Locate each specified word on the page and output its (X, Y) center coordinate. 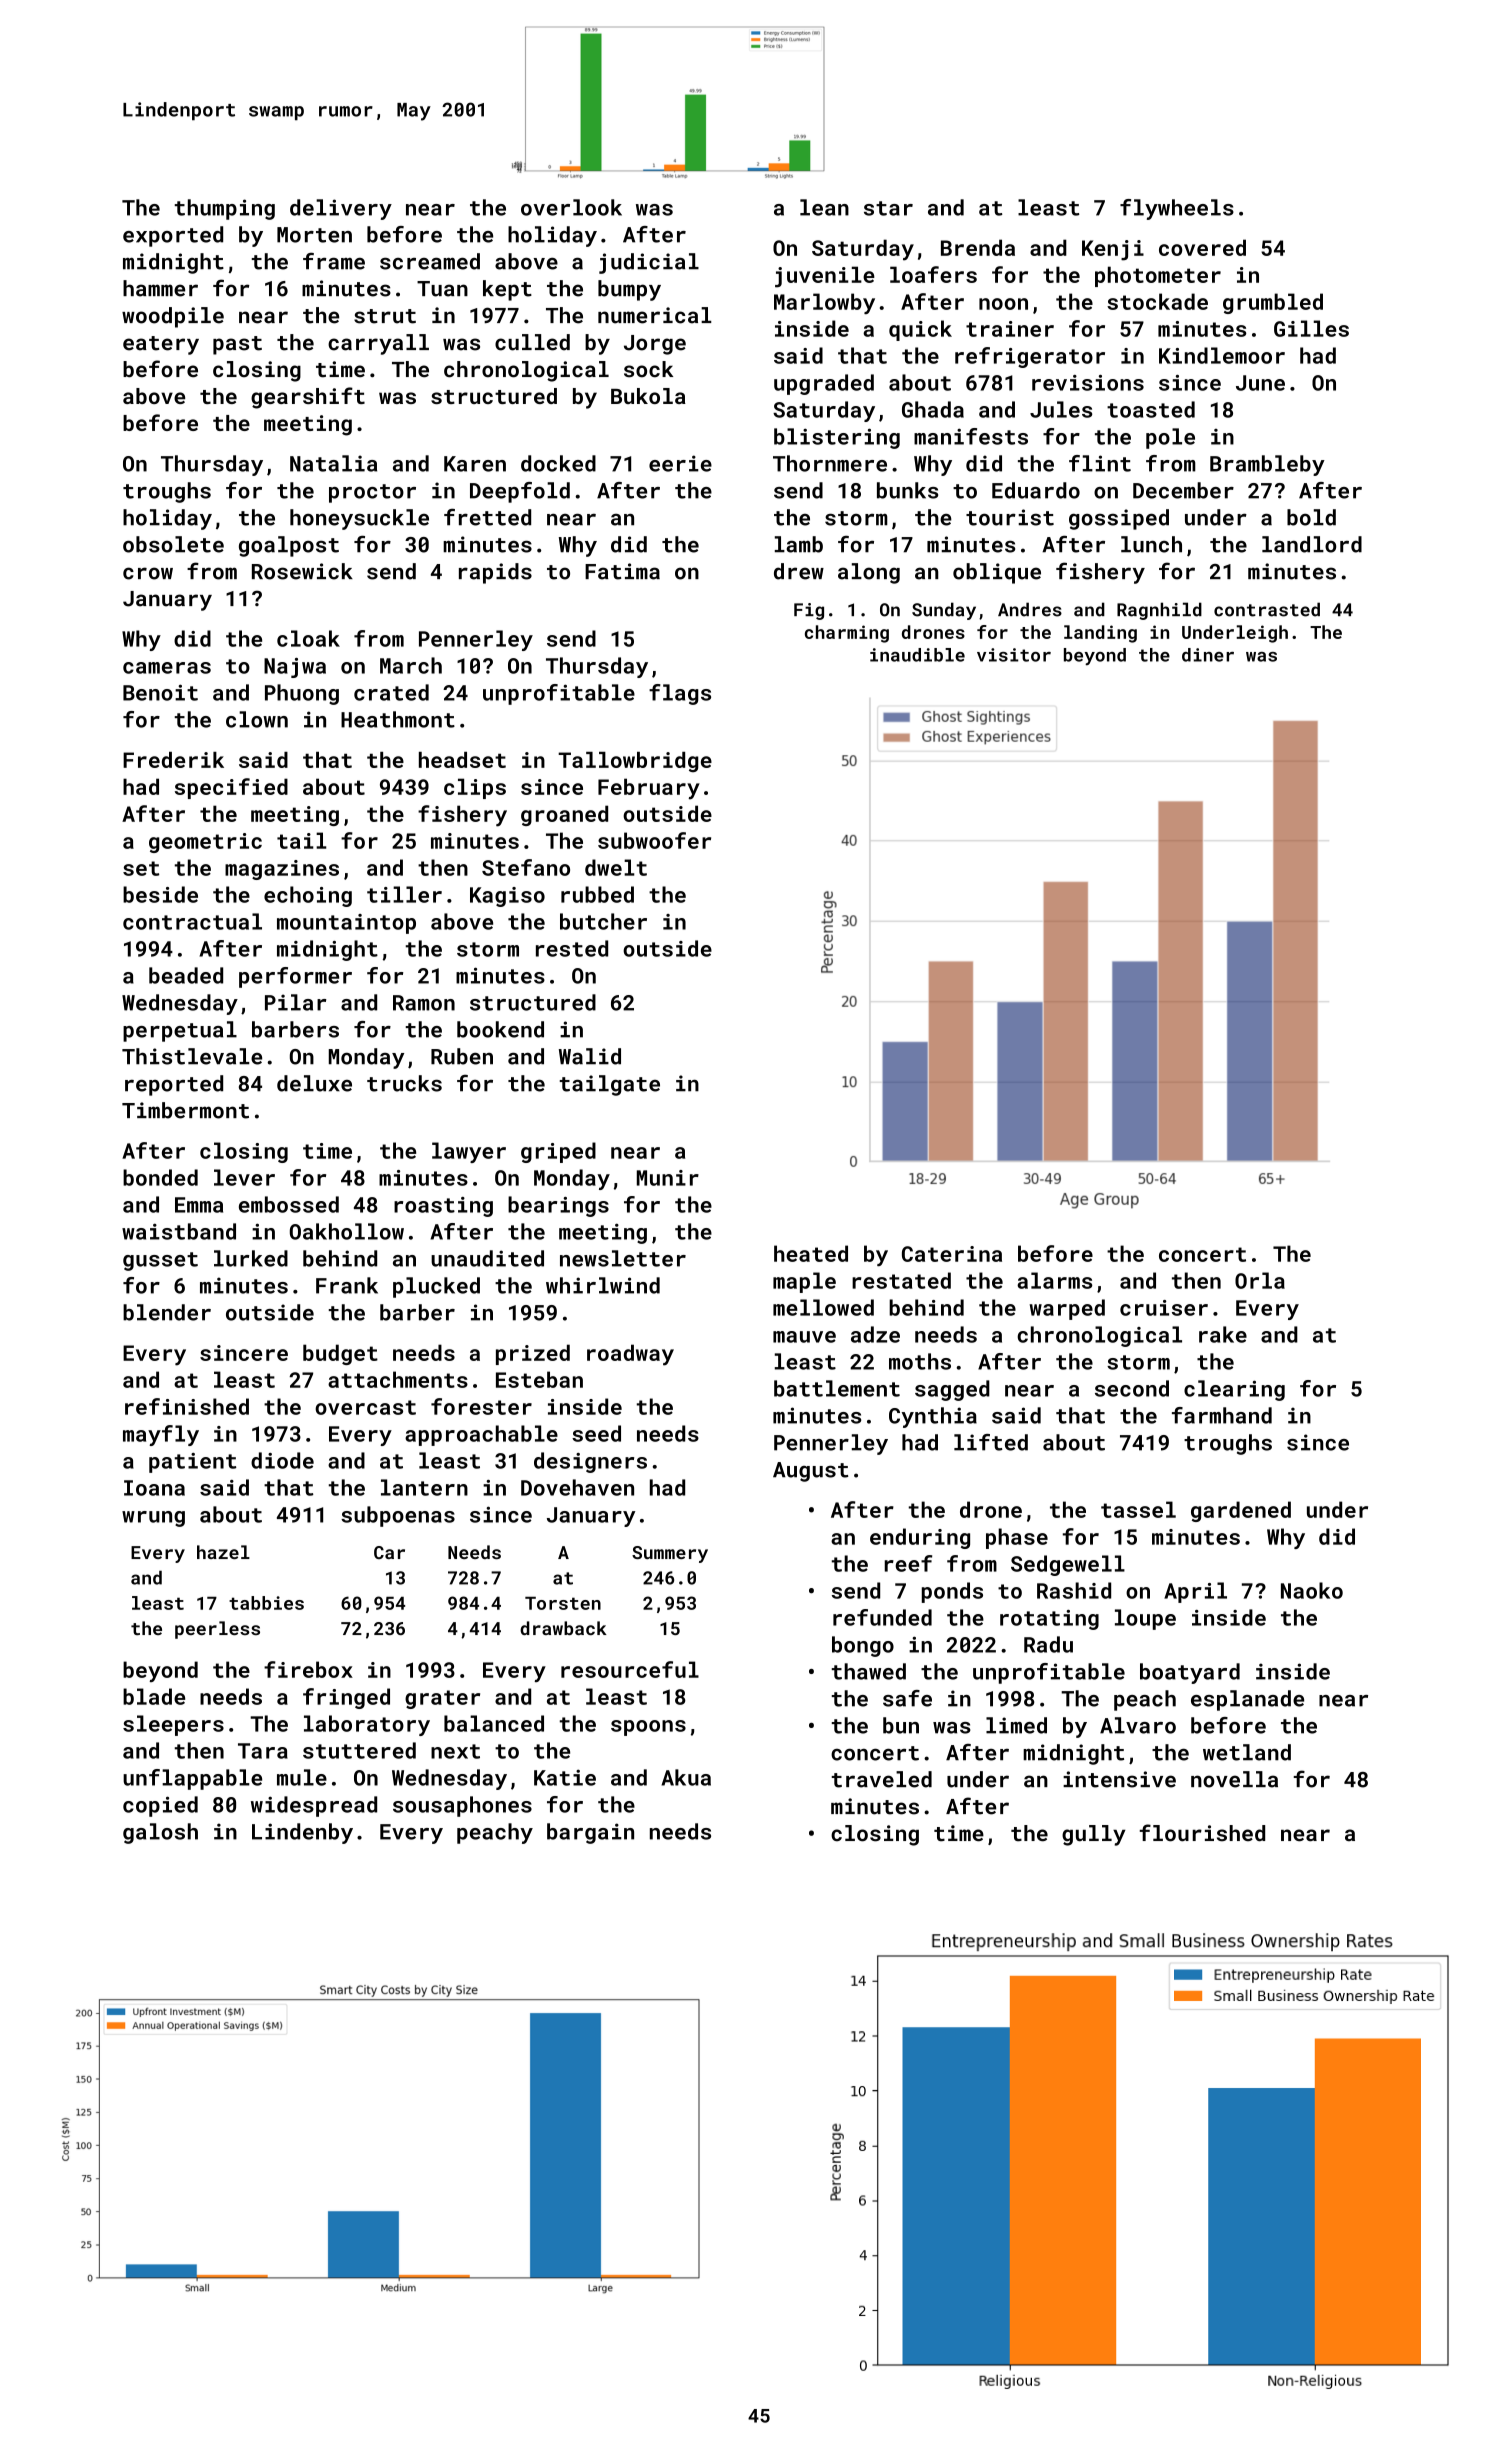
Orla (1260, 1280)
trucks (404, 1083)
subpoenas (398, 1516)
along (869, 573)
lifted (991, 1442)
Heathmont (398, 719)
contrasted (1267, 609)
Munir (668, 1178)
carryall (378, 344)
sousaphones (462, 1806)
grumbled (1273, 303)
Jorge (655, 345)
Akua (686, 1777)
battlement (837, 1388)
